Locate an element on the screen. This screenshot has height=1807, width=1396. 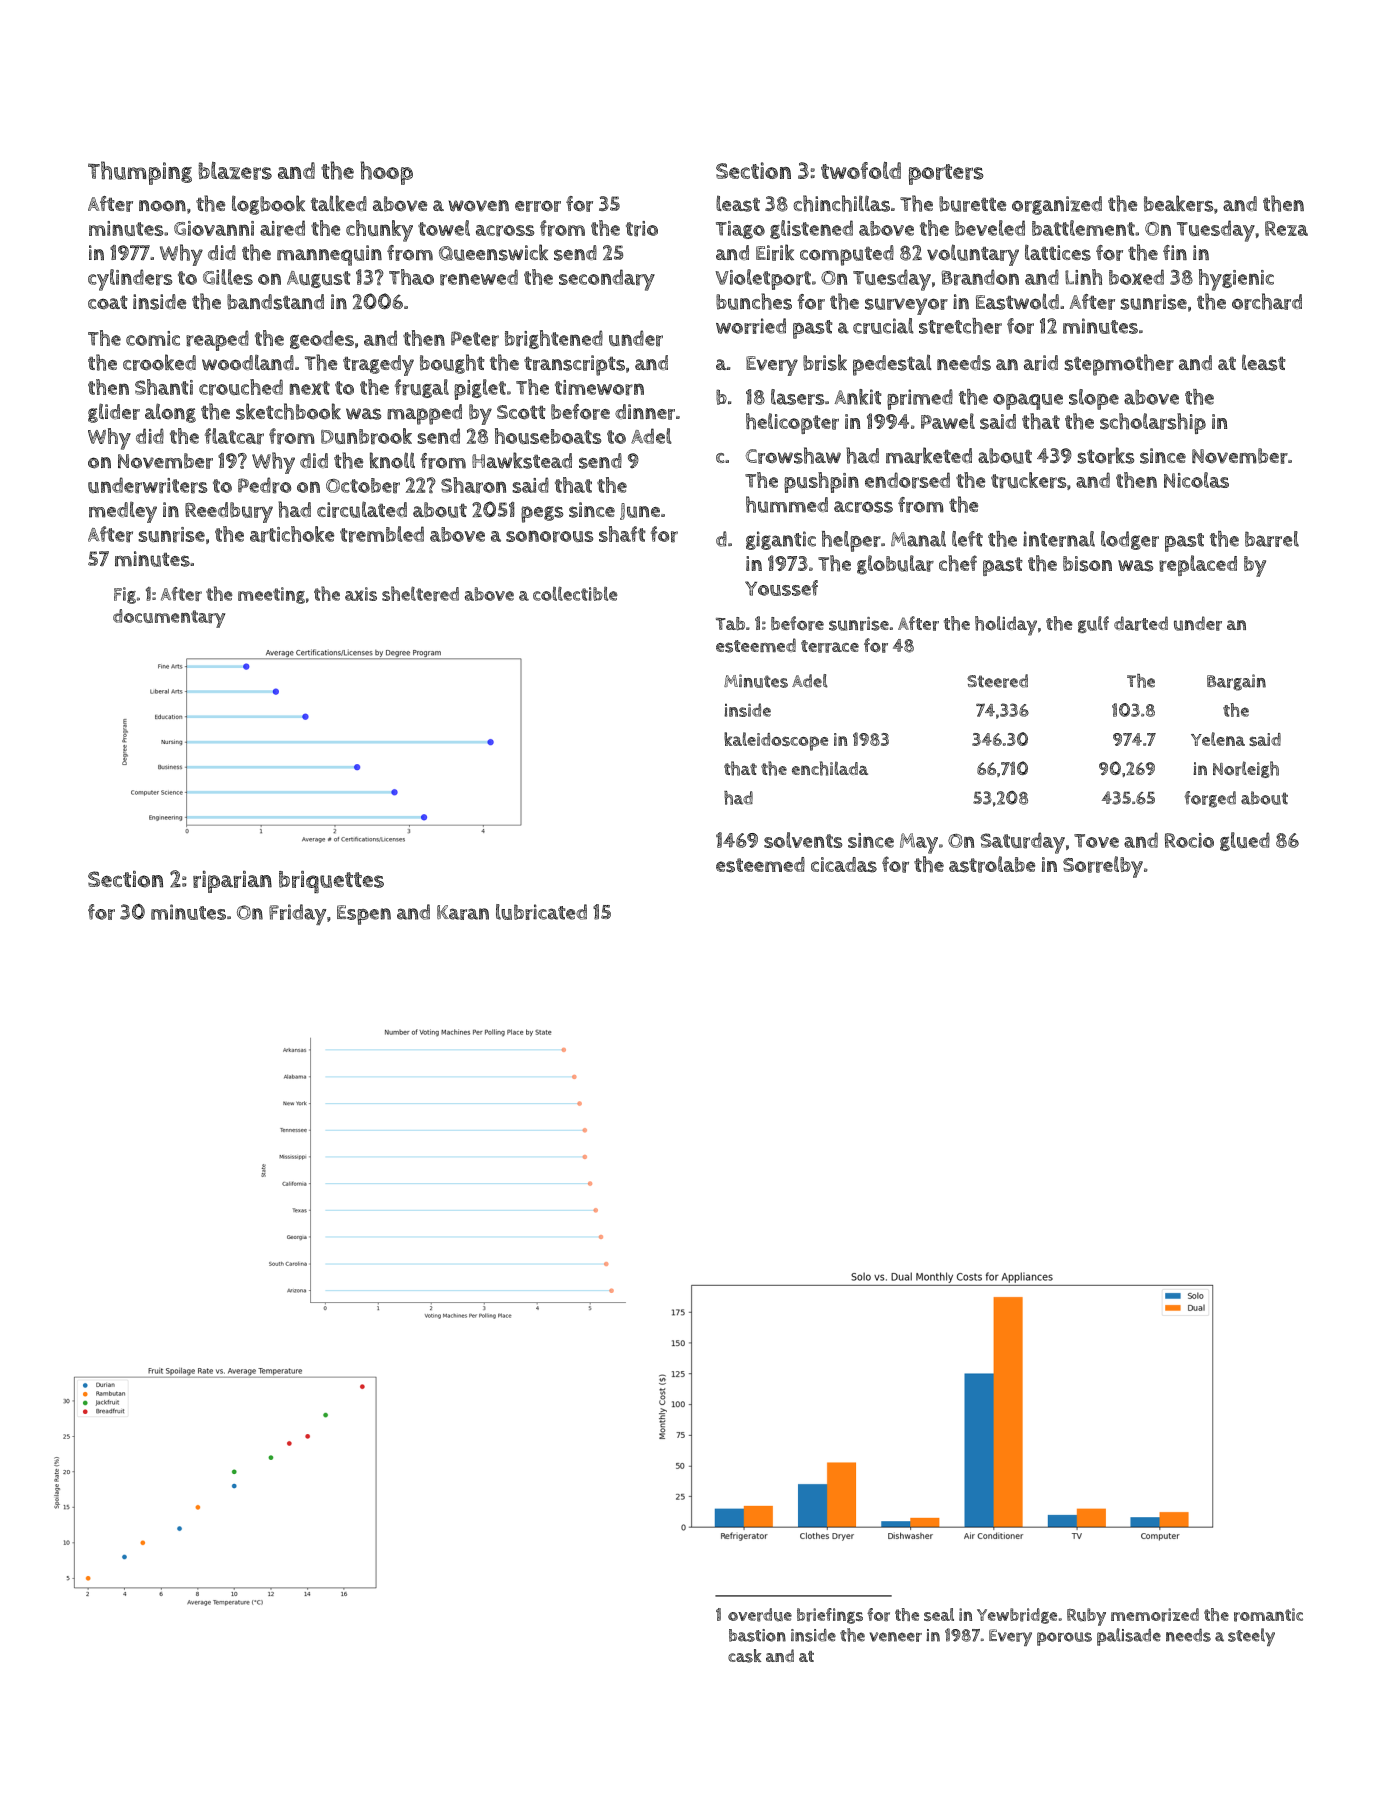
overdue is located at coordinates (760, 1615).
